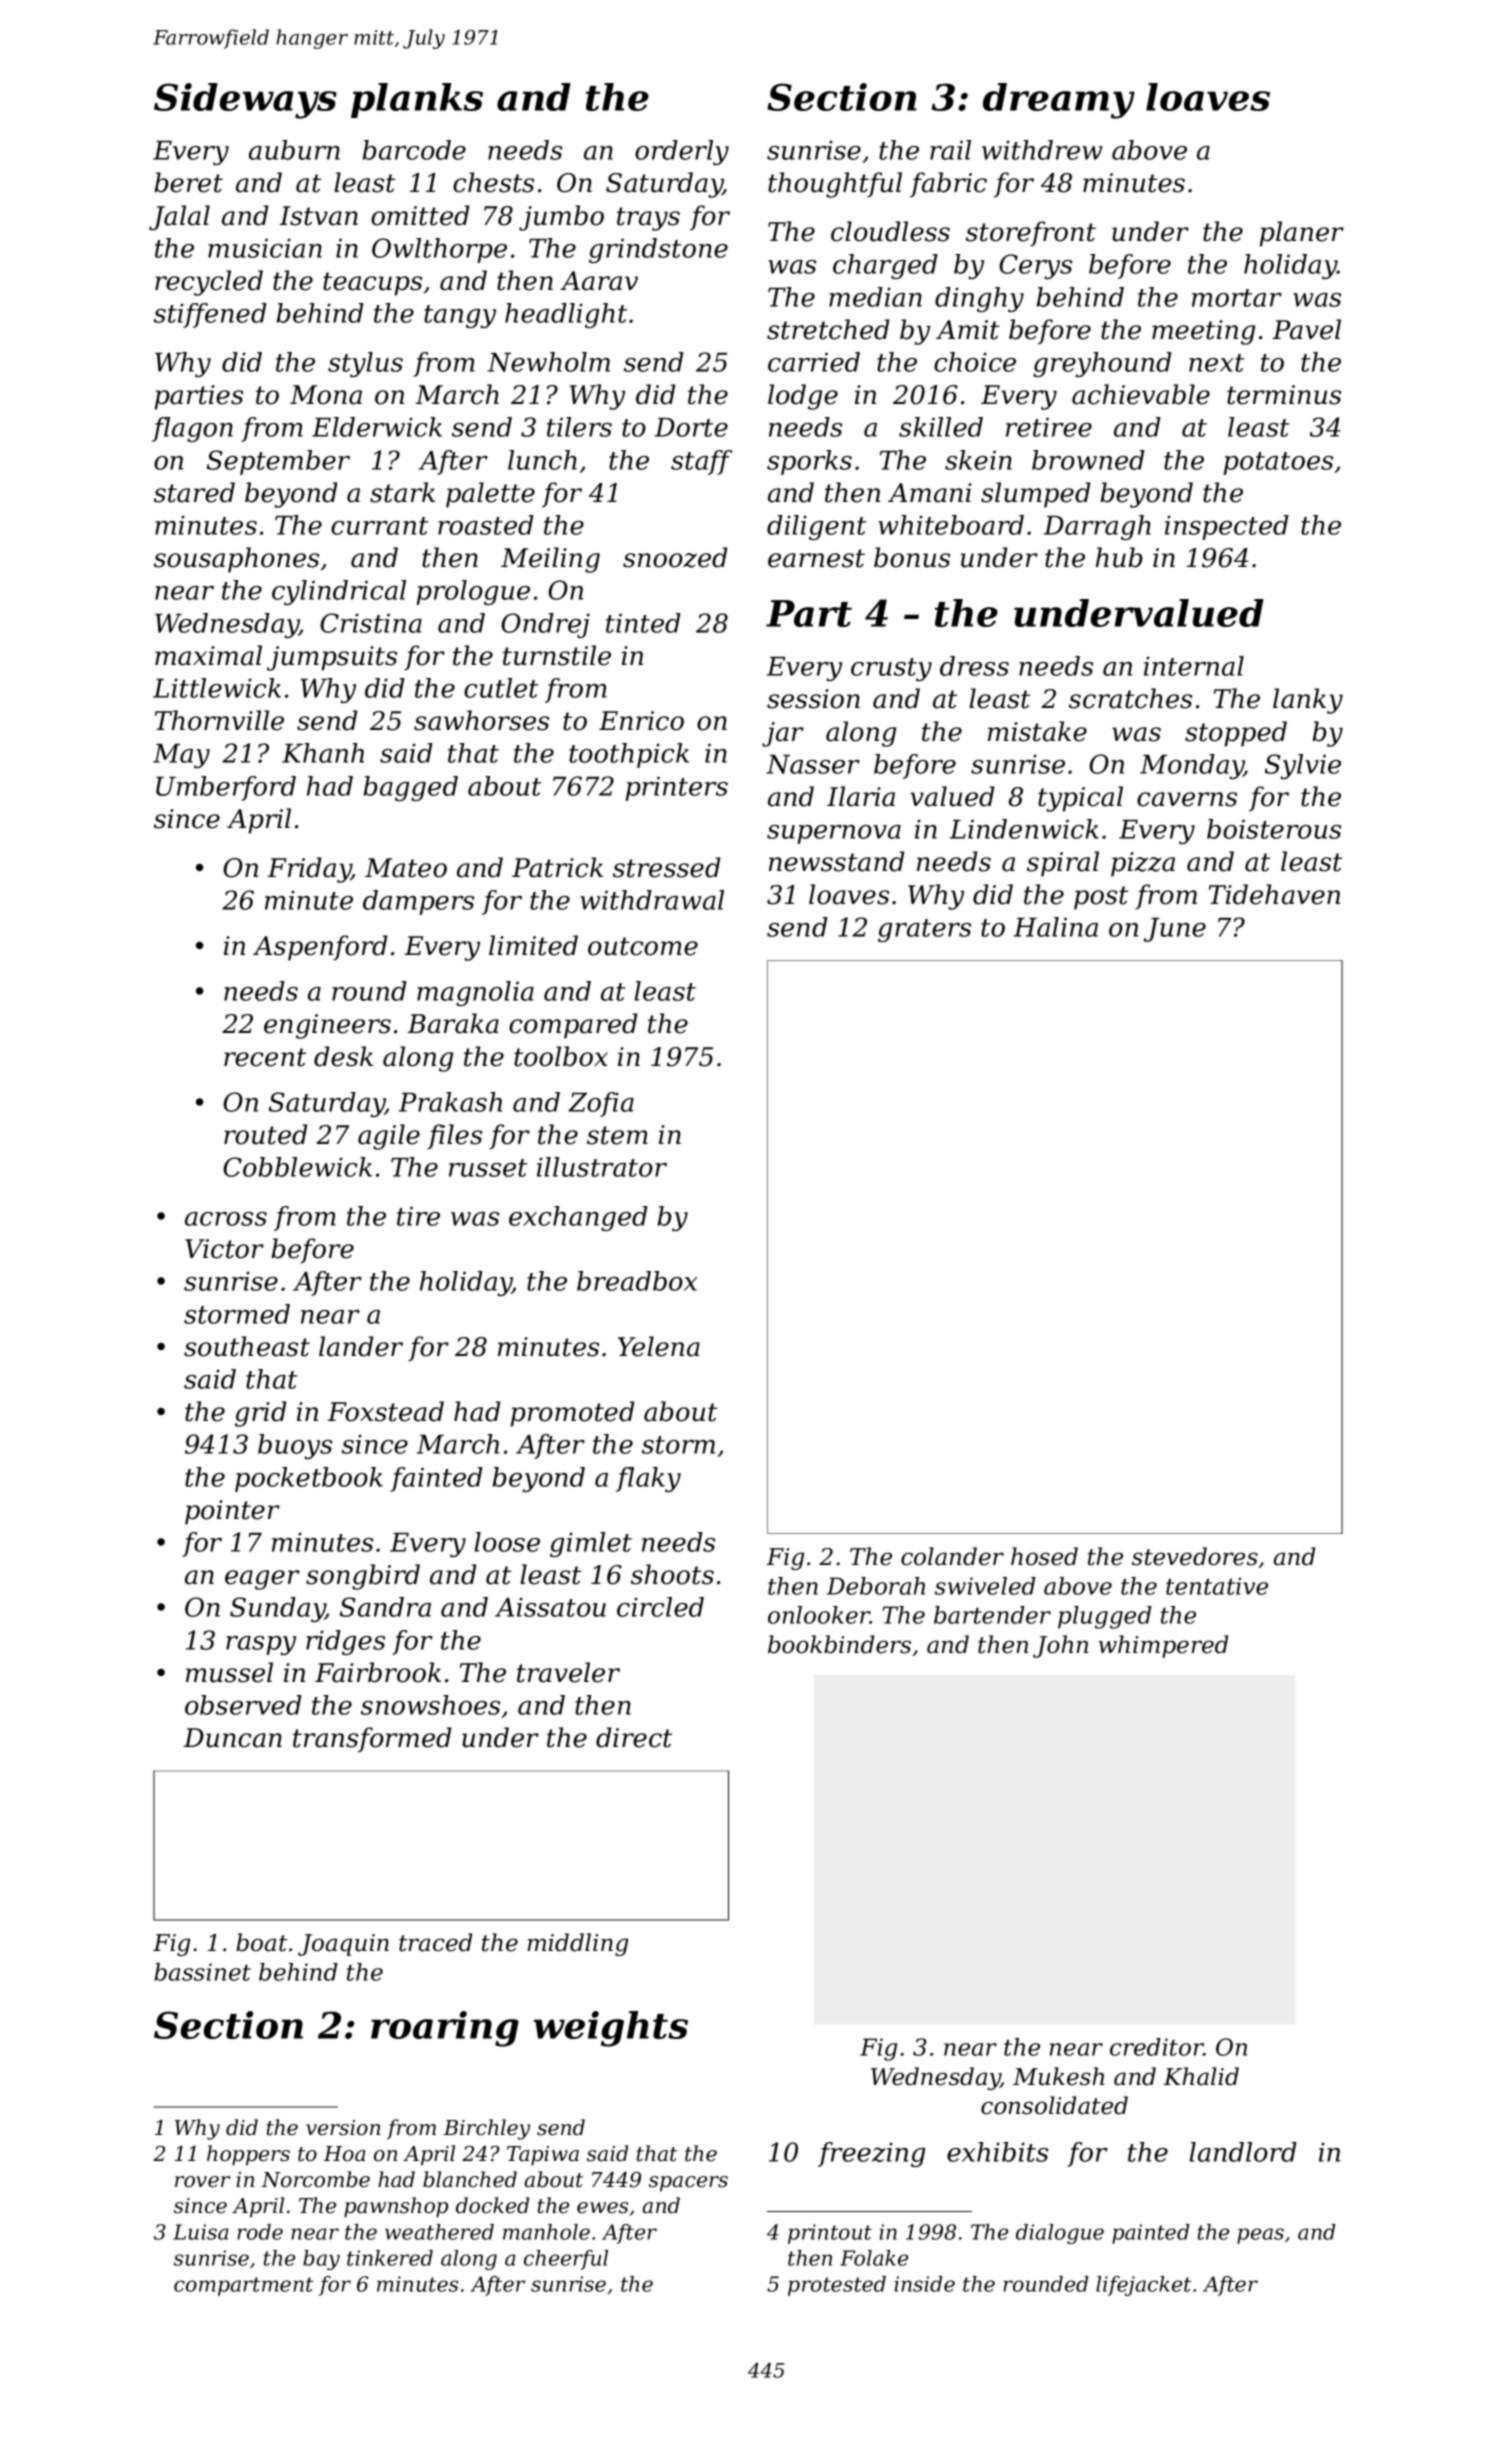 Image resolution: width=1496 pixels, height=2464 pixels. I want to click on snoozed, so click(675, 557).
